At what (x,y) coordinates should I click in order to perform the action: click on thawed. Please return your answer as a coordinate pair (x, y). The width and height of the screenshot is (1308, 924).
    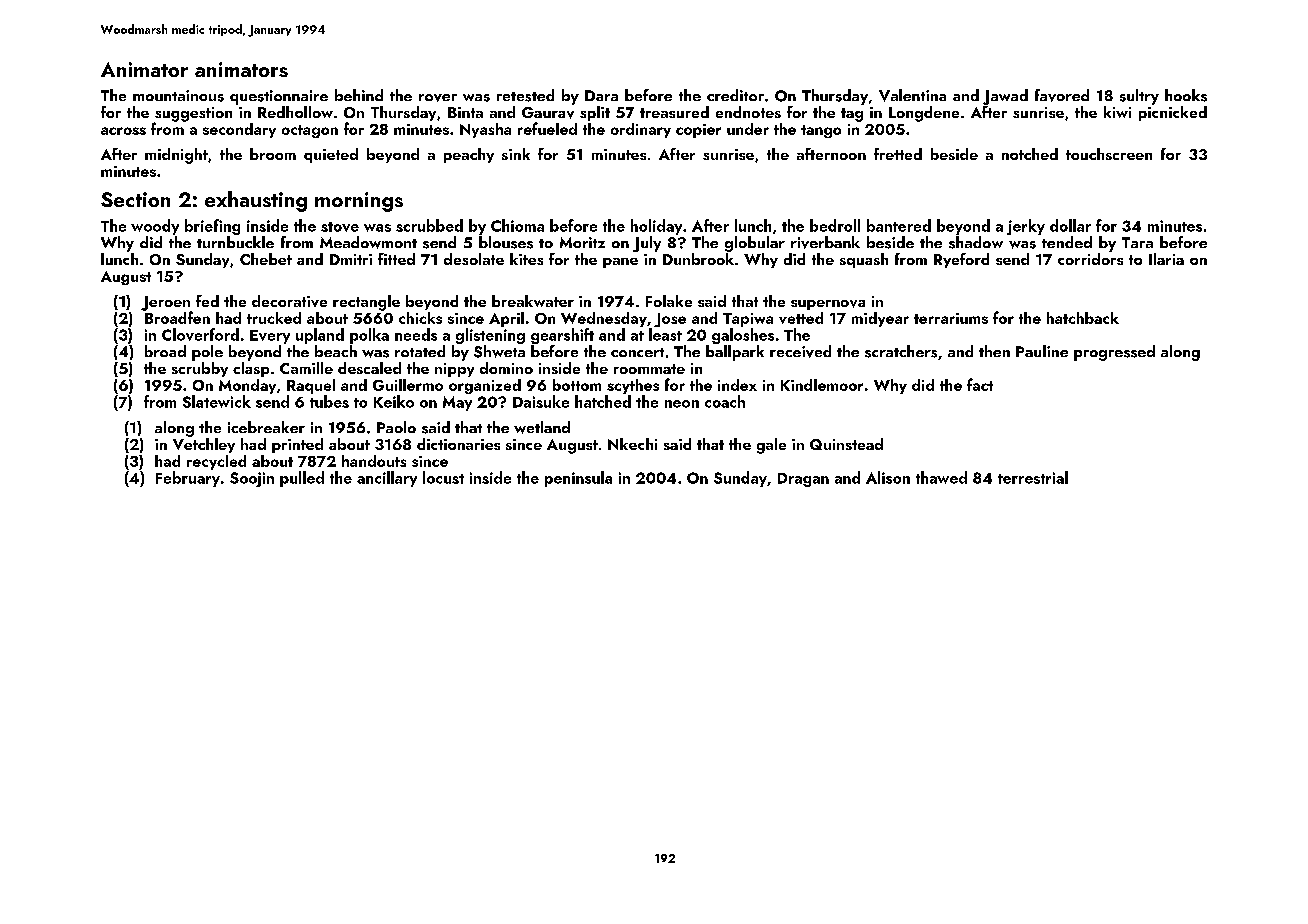
    Looking at the image, I should click on (941, 477).
